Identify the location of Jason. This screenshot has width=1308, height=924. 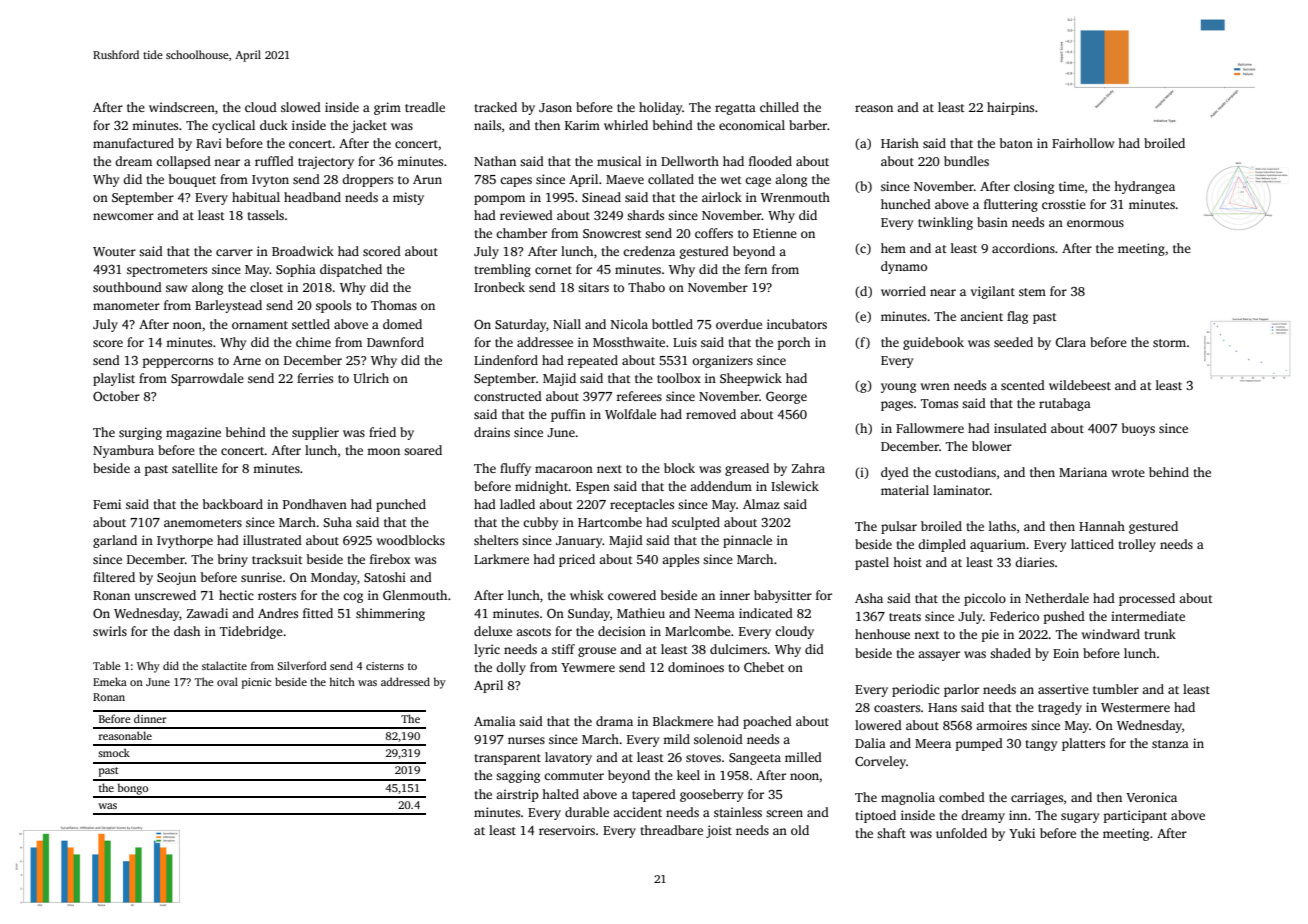
(555, 107).
